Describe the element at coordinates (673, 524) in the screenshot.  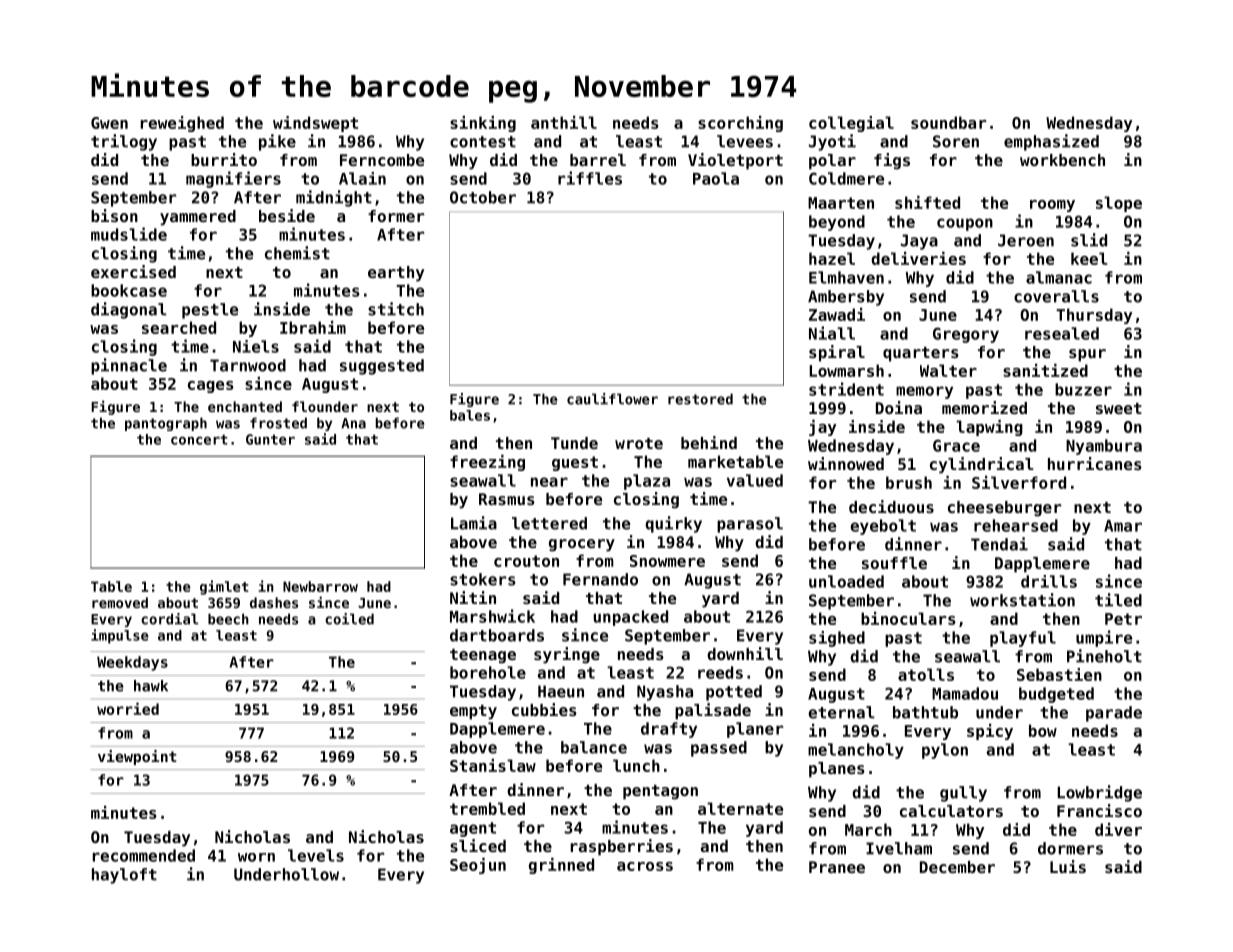
I see `quirky` at that location.
